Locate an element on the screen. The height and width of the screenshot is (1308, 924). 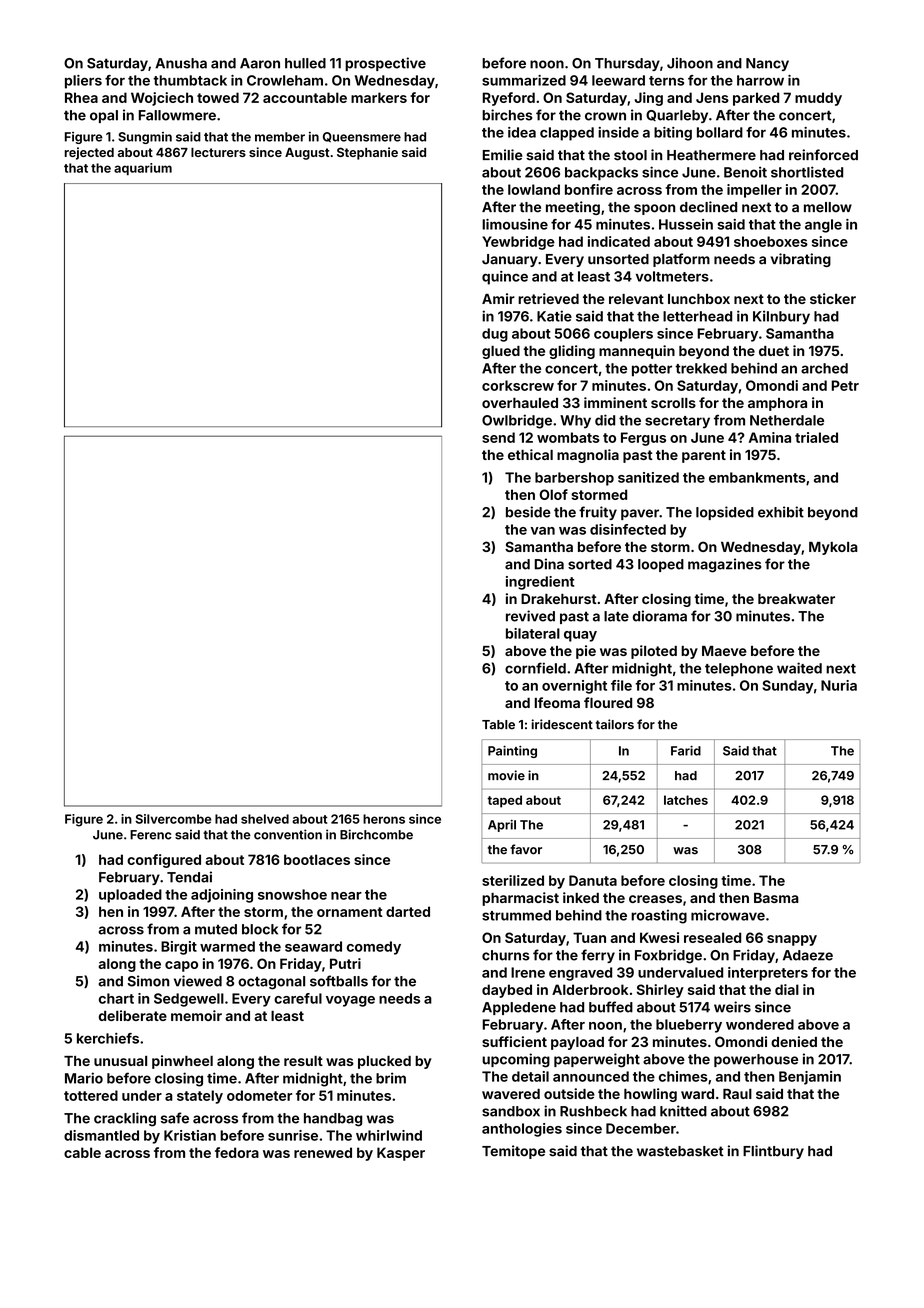
Amir is located at coordinates (498, 298).
